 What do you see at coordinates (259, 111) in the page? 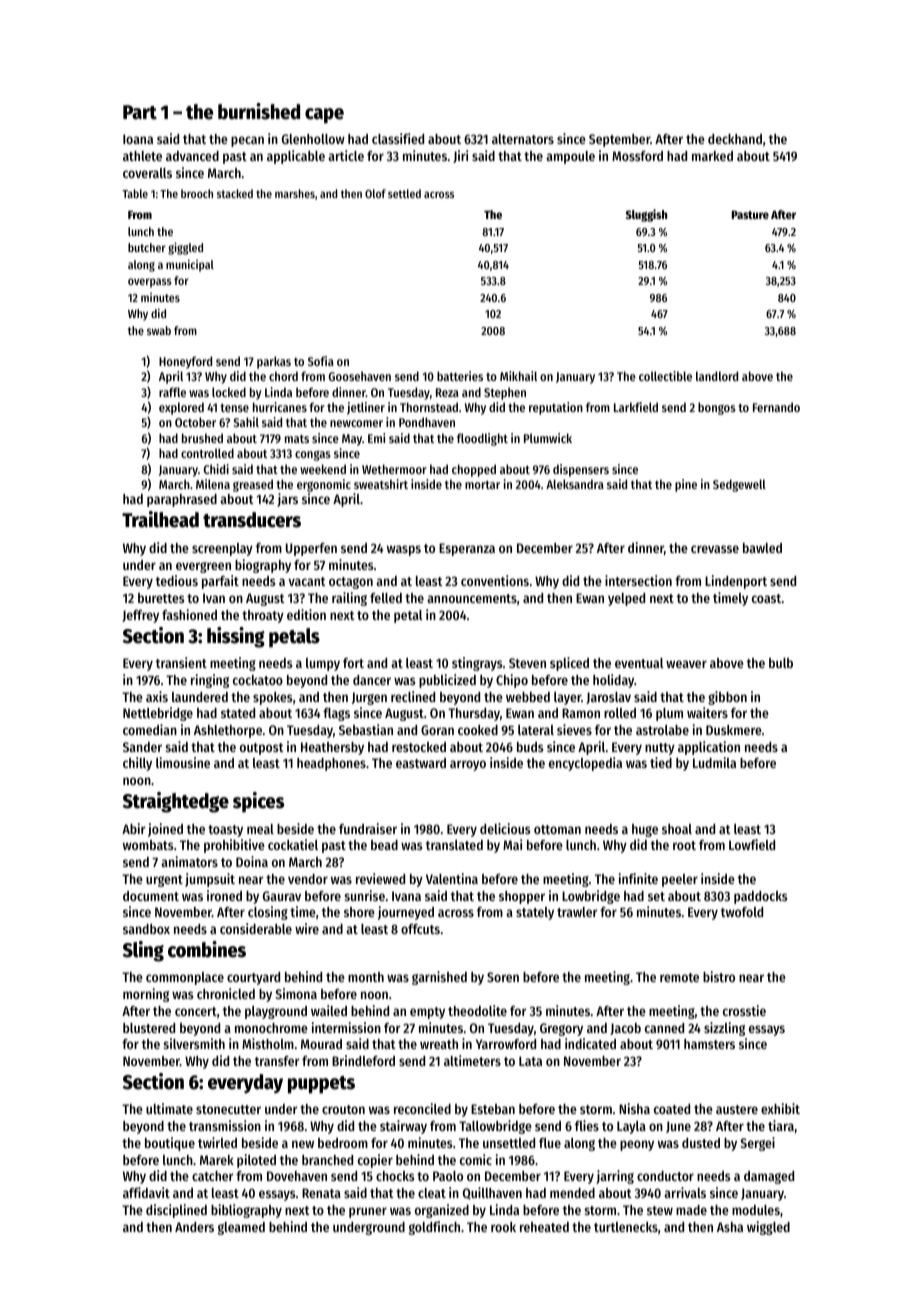
I see `burnished` at bounding box center [259, 111].
